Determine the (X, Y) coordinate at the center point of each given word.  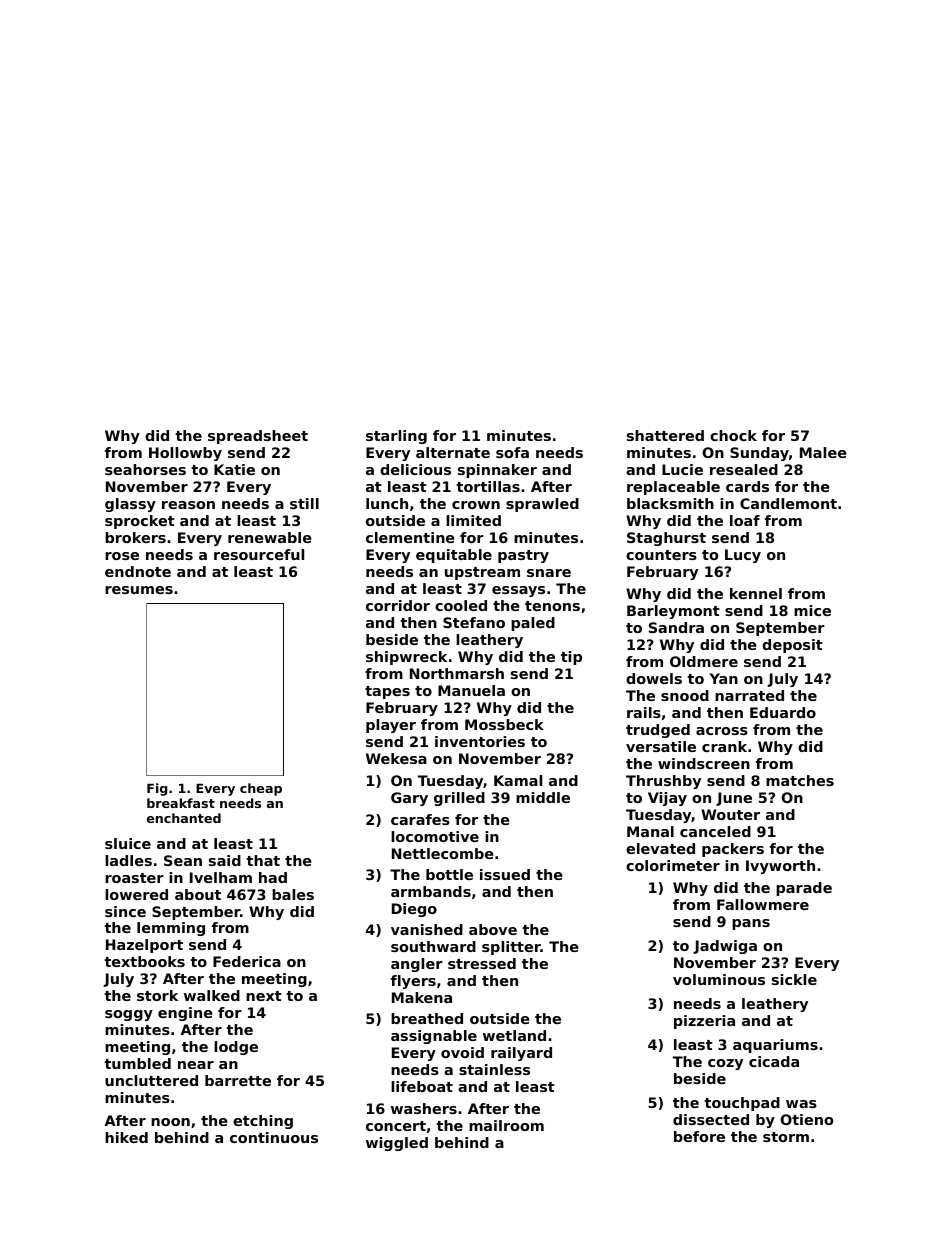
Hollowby (185, 454)
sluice (128, 843)
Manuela (471, 690)
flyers (413, 982)
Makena (422, 997)
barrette (238, 1080)
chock (733, 435)
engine (185, 1014)
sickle (794, 979)
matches (800, 780)
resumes (139, 590)
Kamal (518, 780)
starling (396, 437)
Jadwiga (725, 947)
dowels (654, 678)
